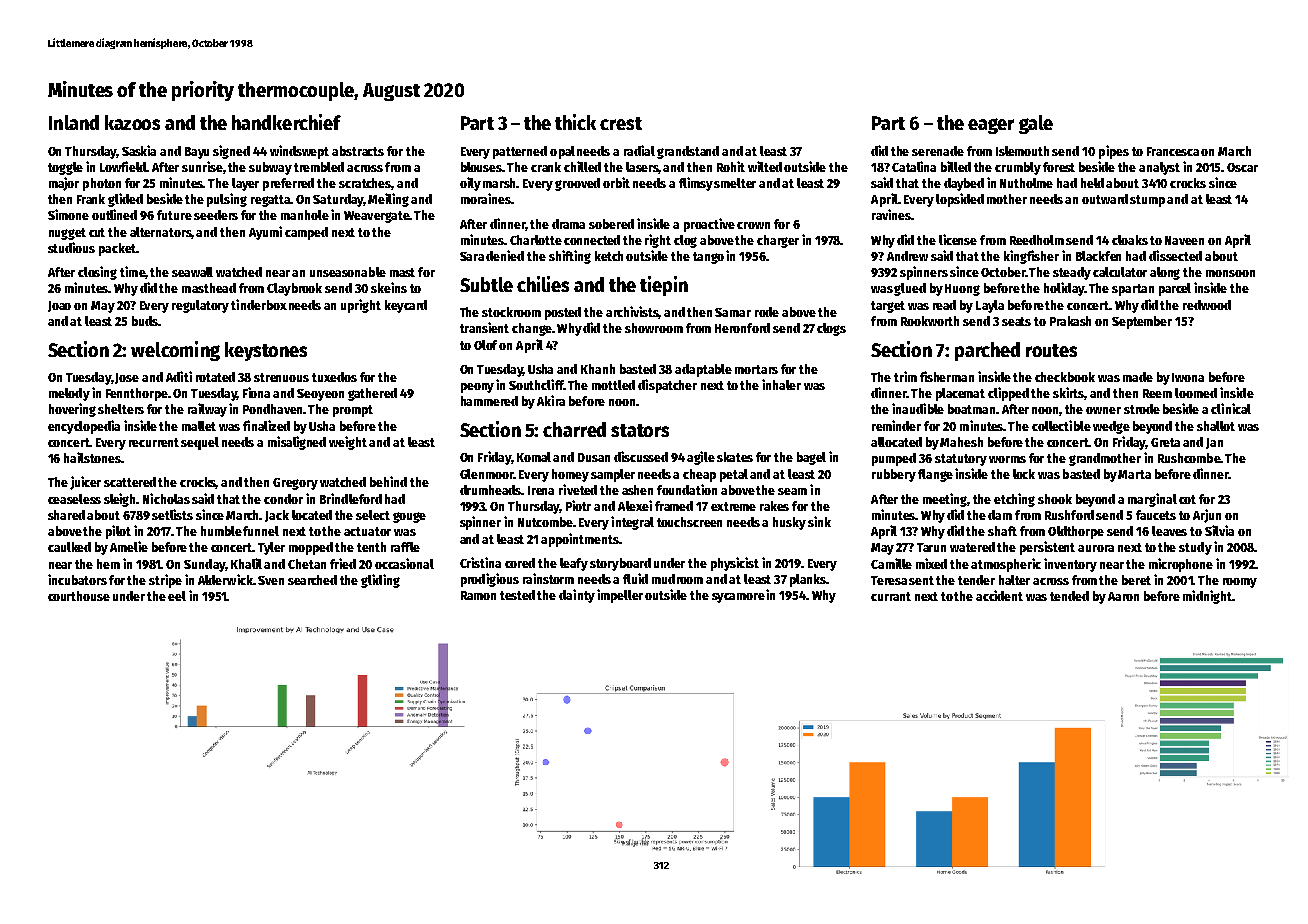 The image size is (1308, 924). What do you see at coordinates (765, 166) in the screenshot?
I see `wilted` at bounding box center [765, 166].
